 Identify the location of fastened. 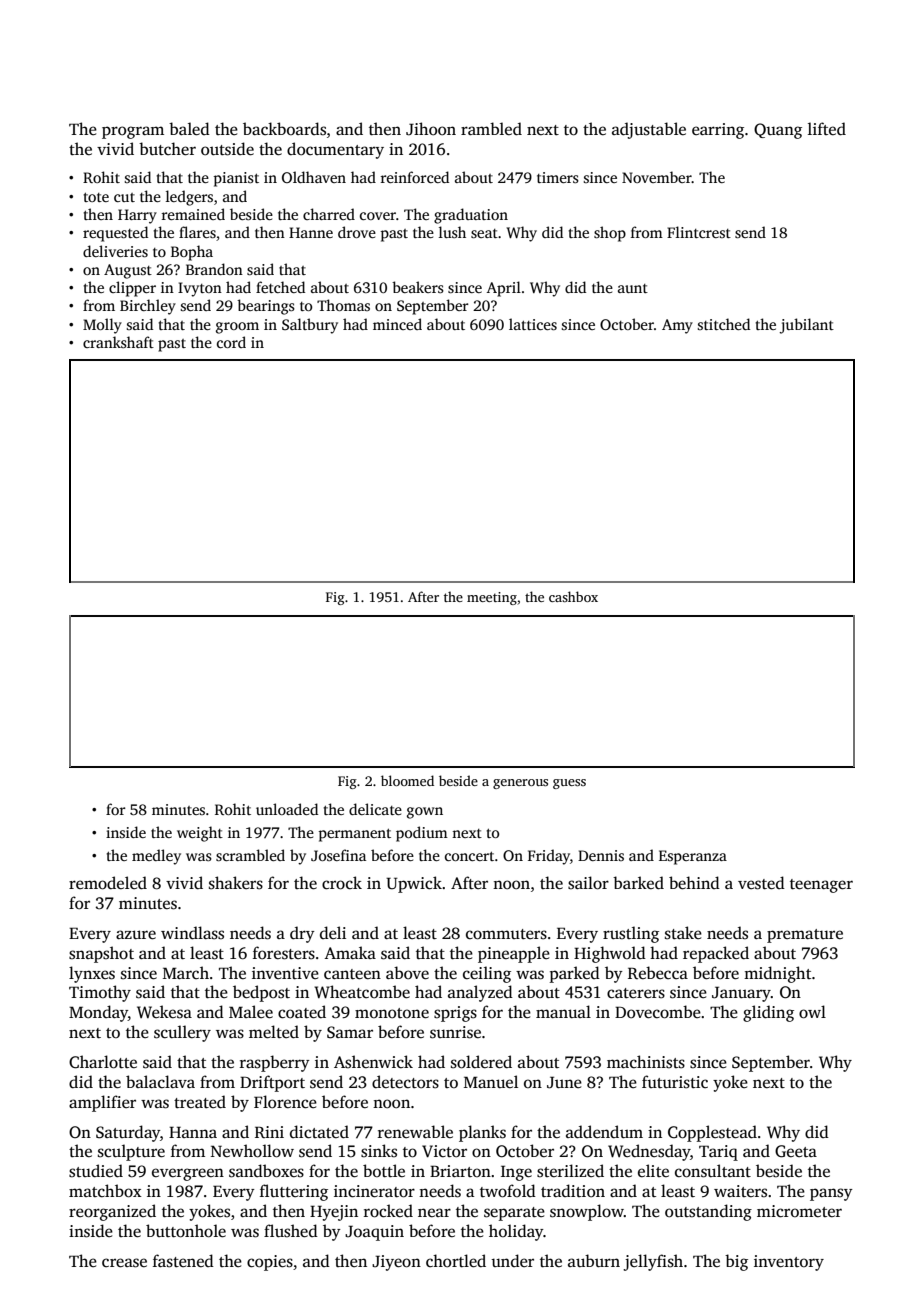
(183, 1261).
